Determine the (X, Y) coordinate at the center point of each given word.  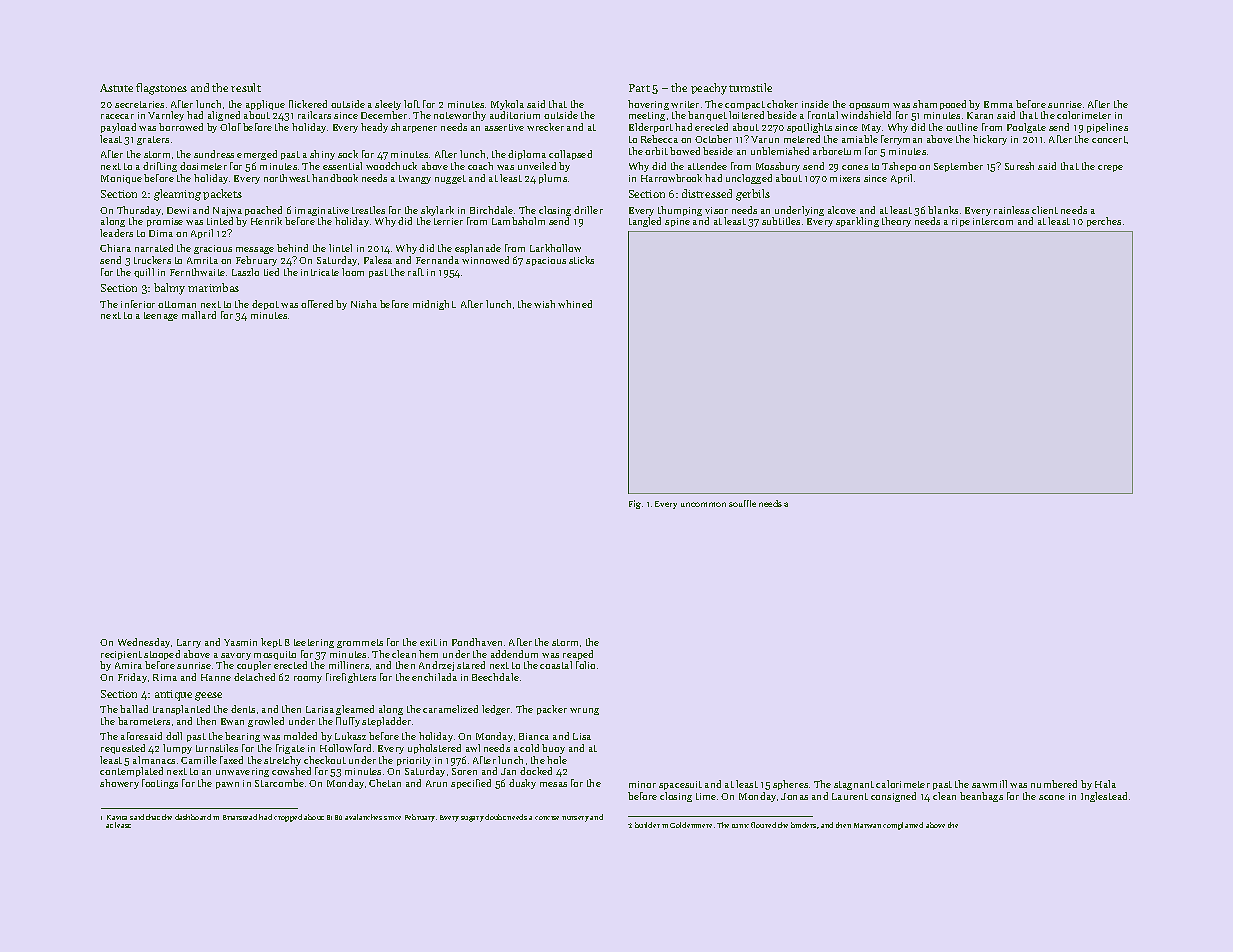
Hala (1105, 784)
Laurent (850, 796)
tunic (740, 826)
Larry (189, 643)
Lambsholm (518, 221)
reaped (578, 655)
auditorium (515, 115)
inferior (138, 304)
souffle (742, 503)
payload (118, 128)
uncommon (703, 504)
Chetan (385, 783)
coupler (254, 666)
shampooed (939, 105)
